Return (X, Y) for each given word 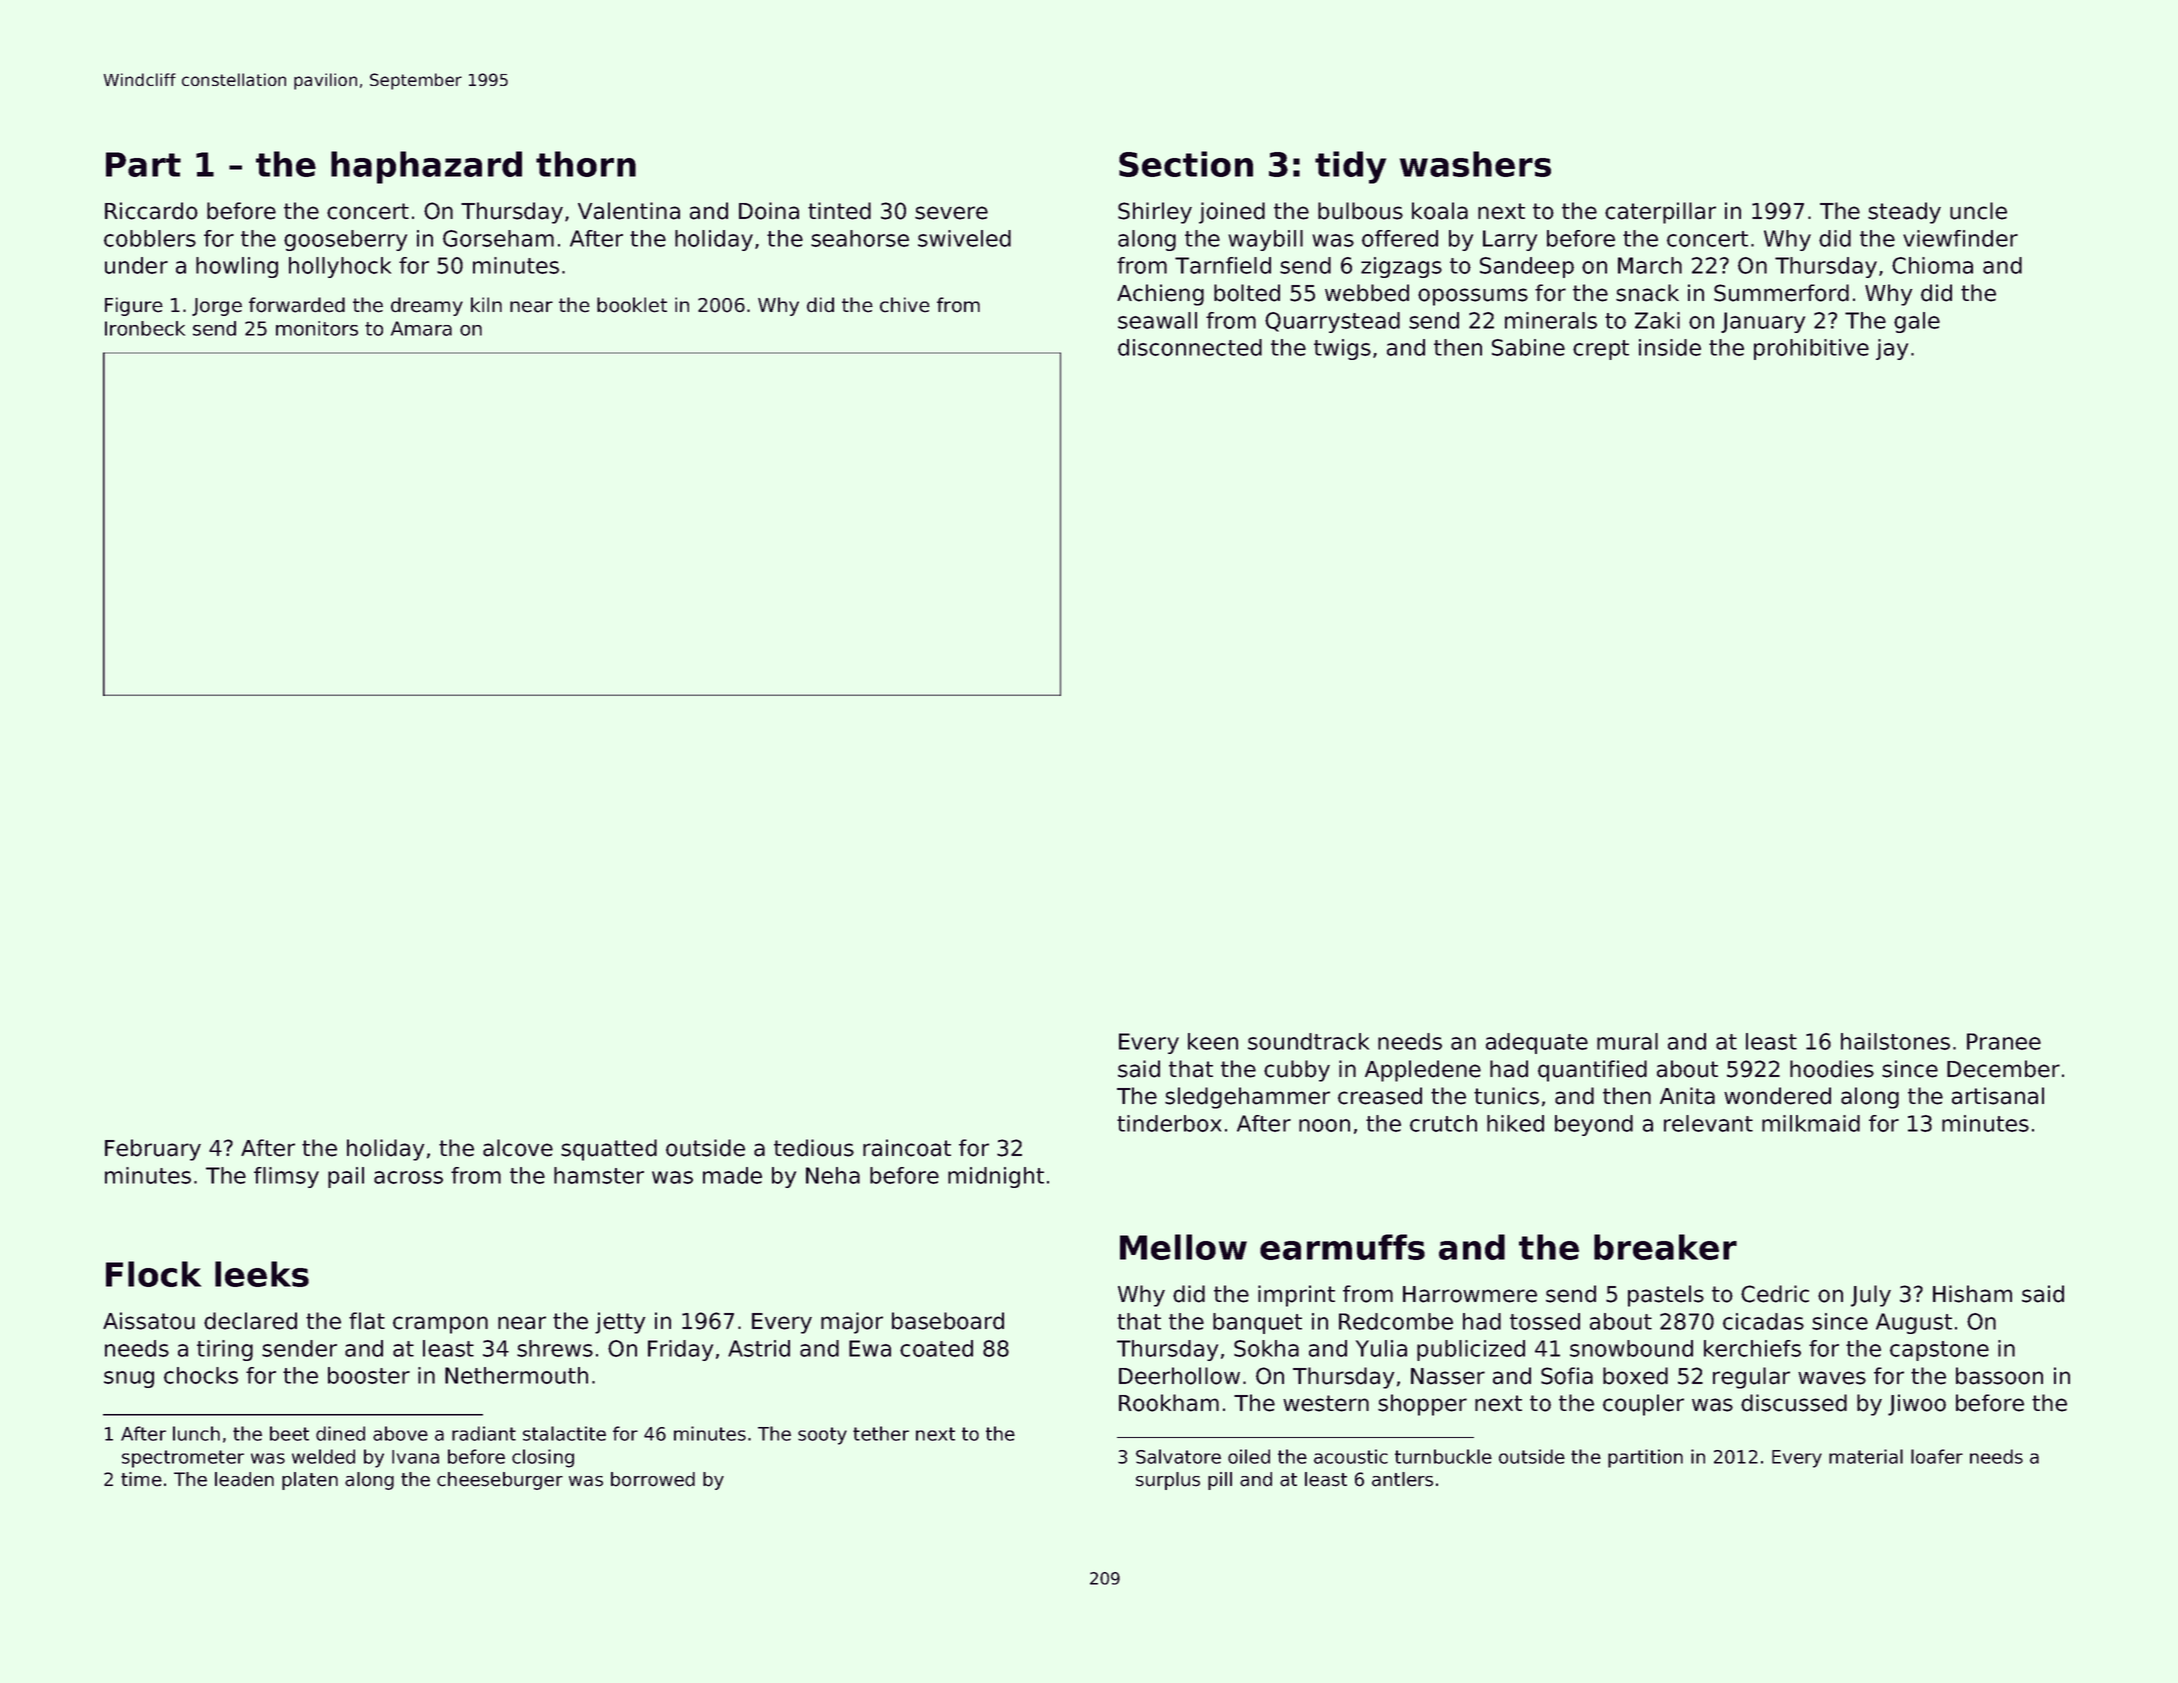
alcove (518, 1148)
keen (1213, 1041)
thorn (586, 164)
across (408, 1177)
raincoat (907, 1148)
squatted (609, 1150)
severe (951, 213)
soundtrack (1308, 1041)
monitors (317, 328)
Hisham (1972, 1294)
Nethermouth (516, 1375)
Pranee (2004, 1041)
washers (1475, 164)
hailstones (1895, 1041)
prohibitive (1811, 349)
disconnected (1190, 347)
